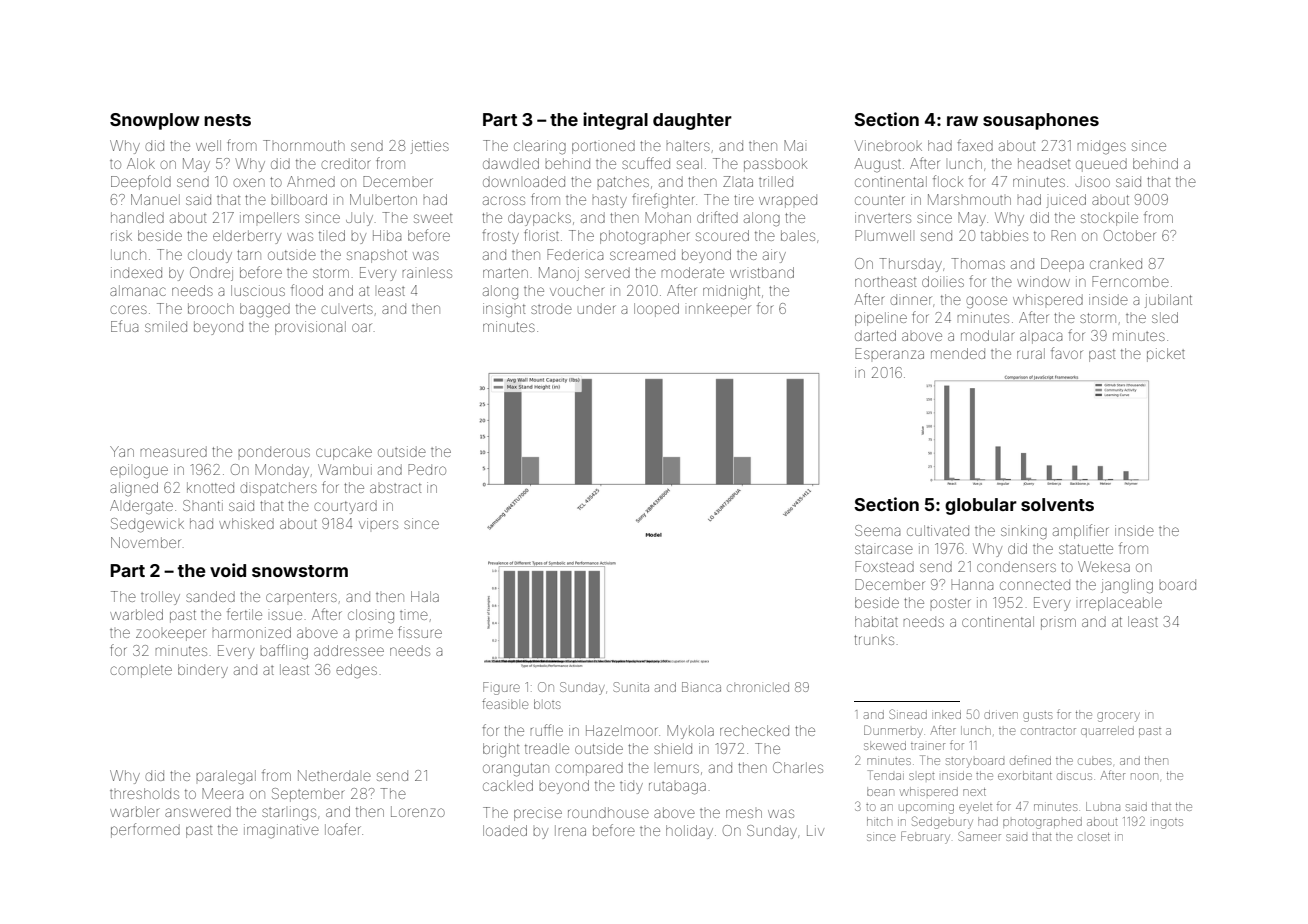  What do you see at coordinates (173, 451) in the screenshot?
I see `measured` at bounding box center [173, 451].
